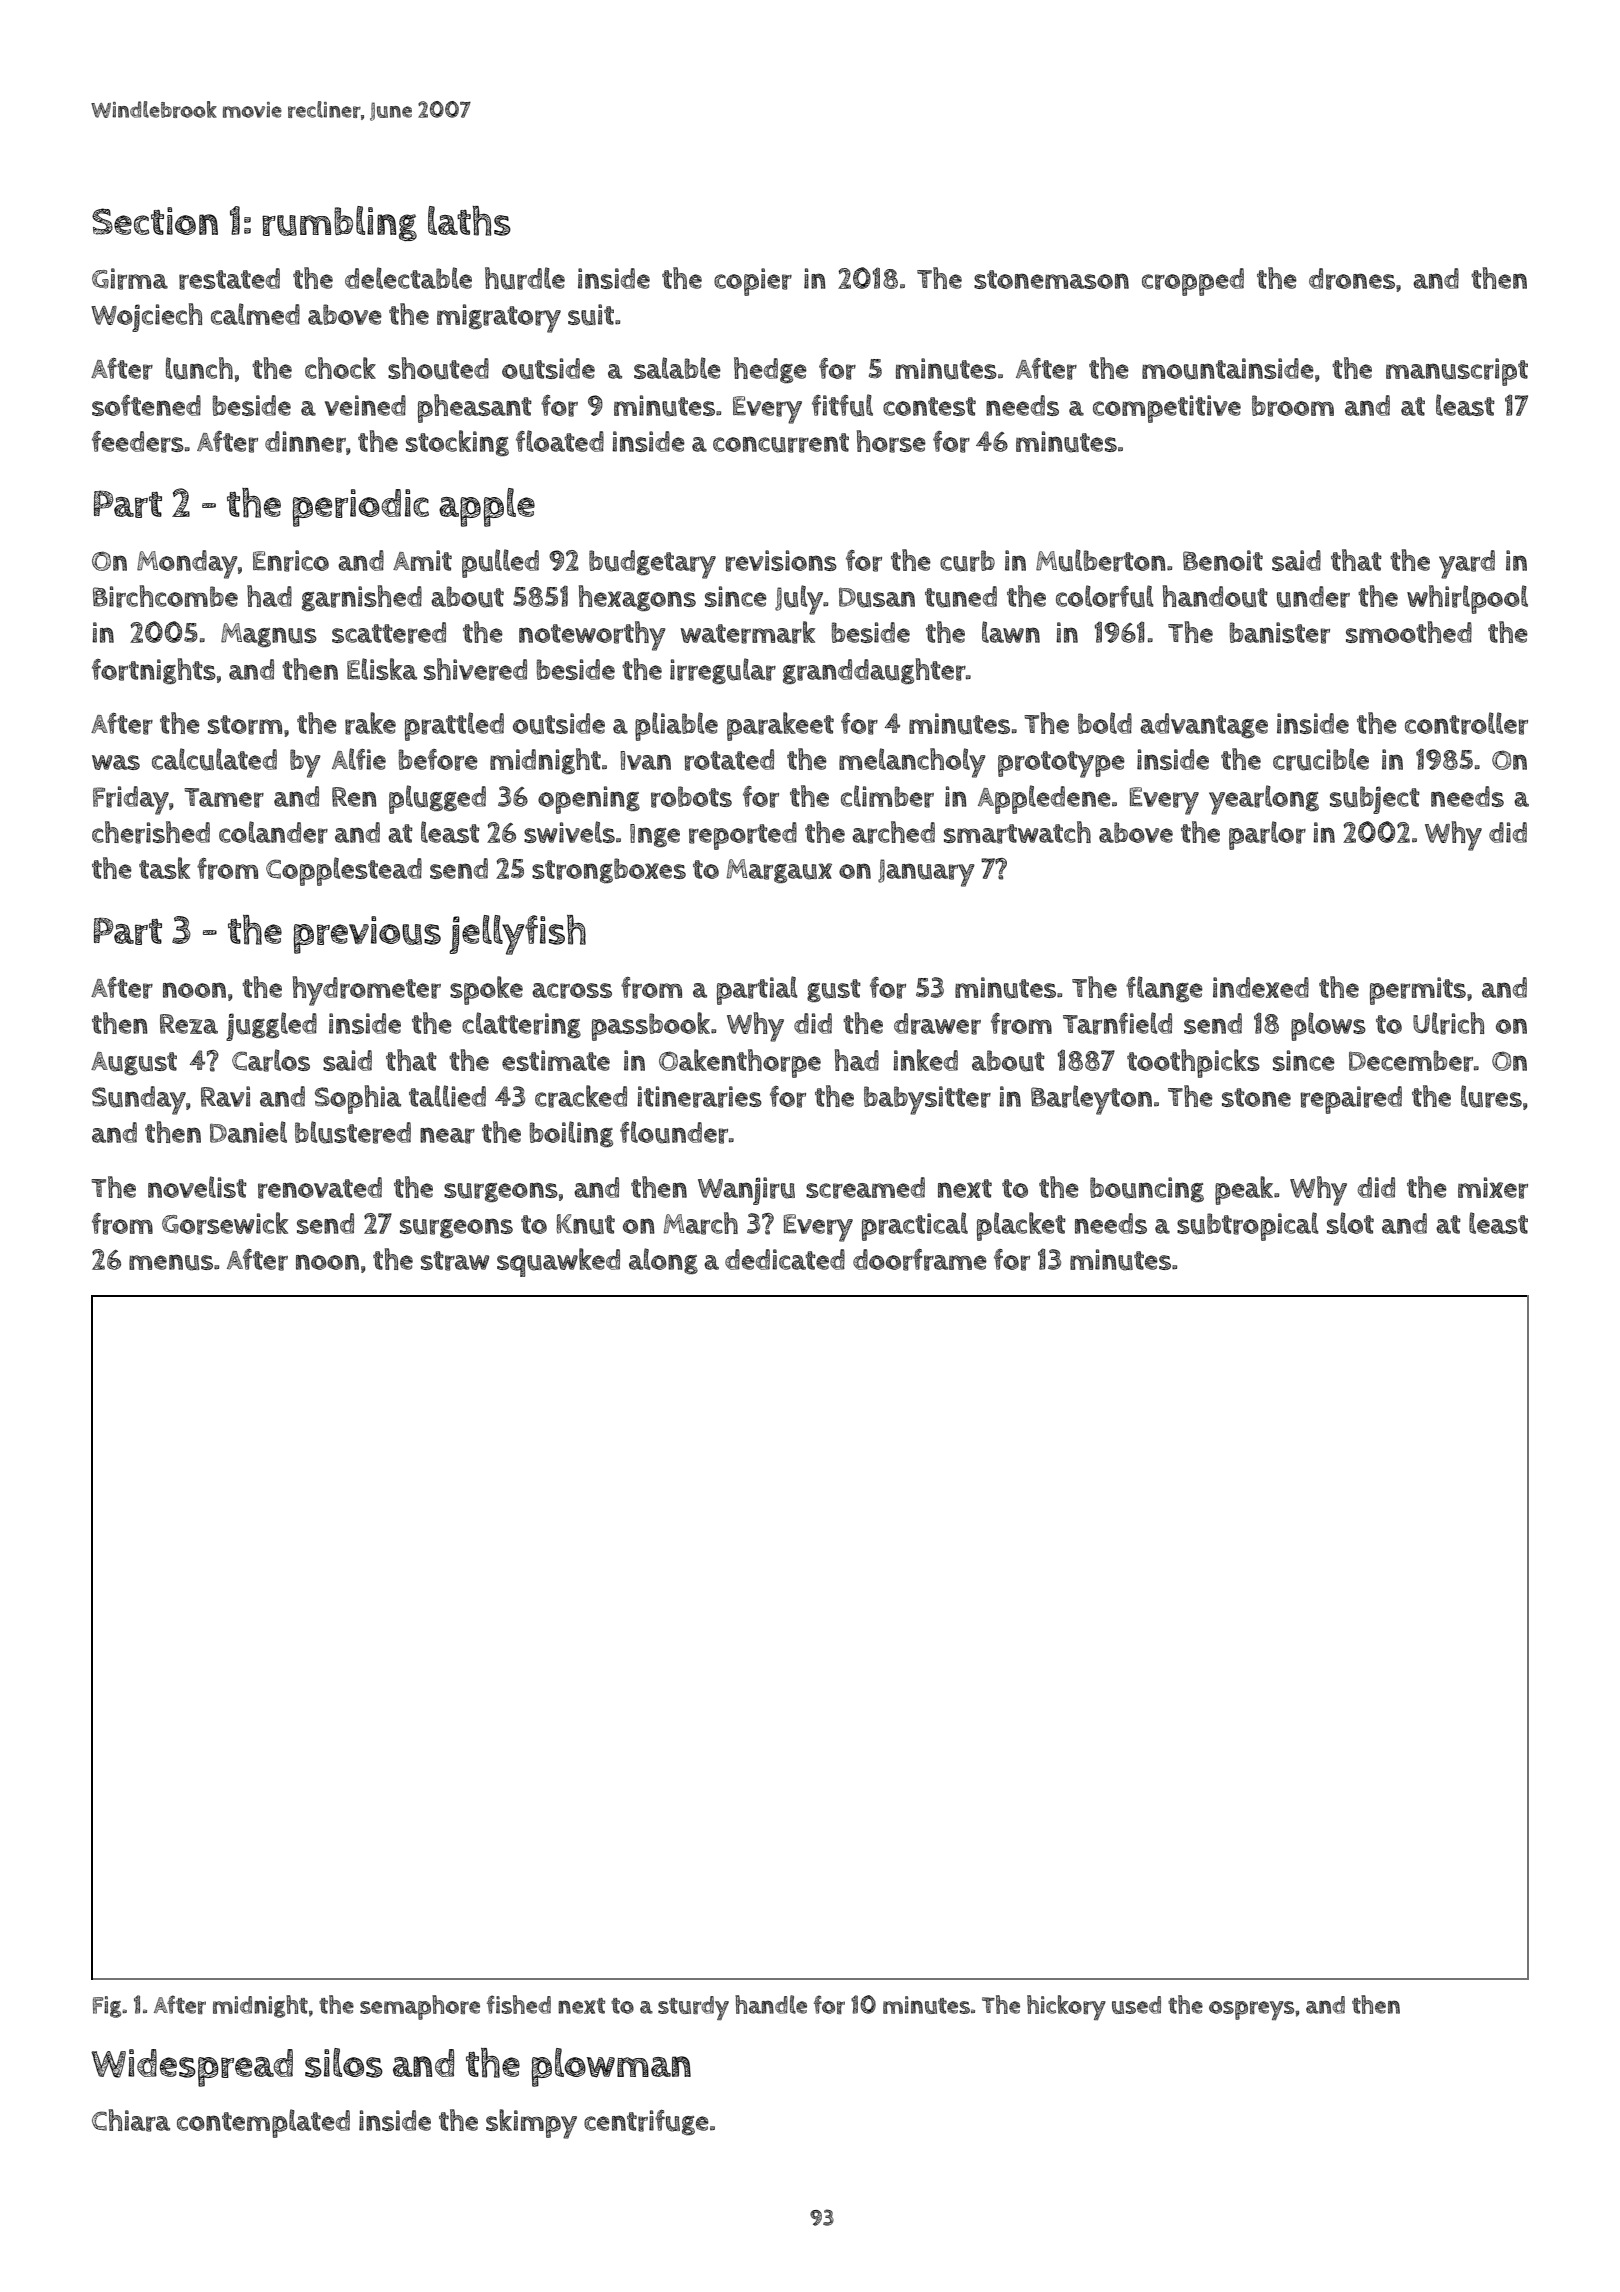 The width and height of the screenshot is (1620, 2292). Describe the element at coordinates (1352, 279) in the screenshot. I see `drones` at that location.
